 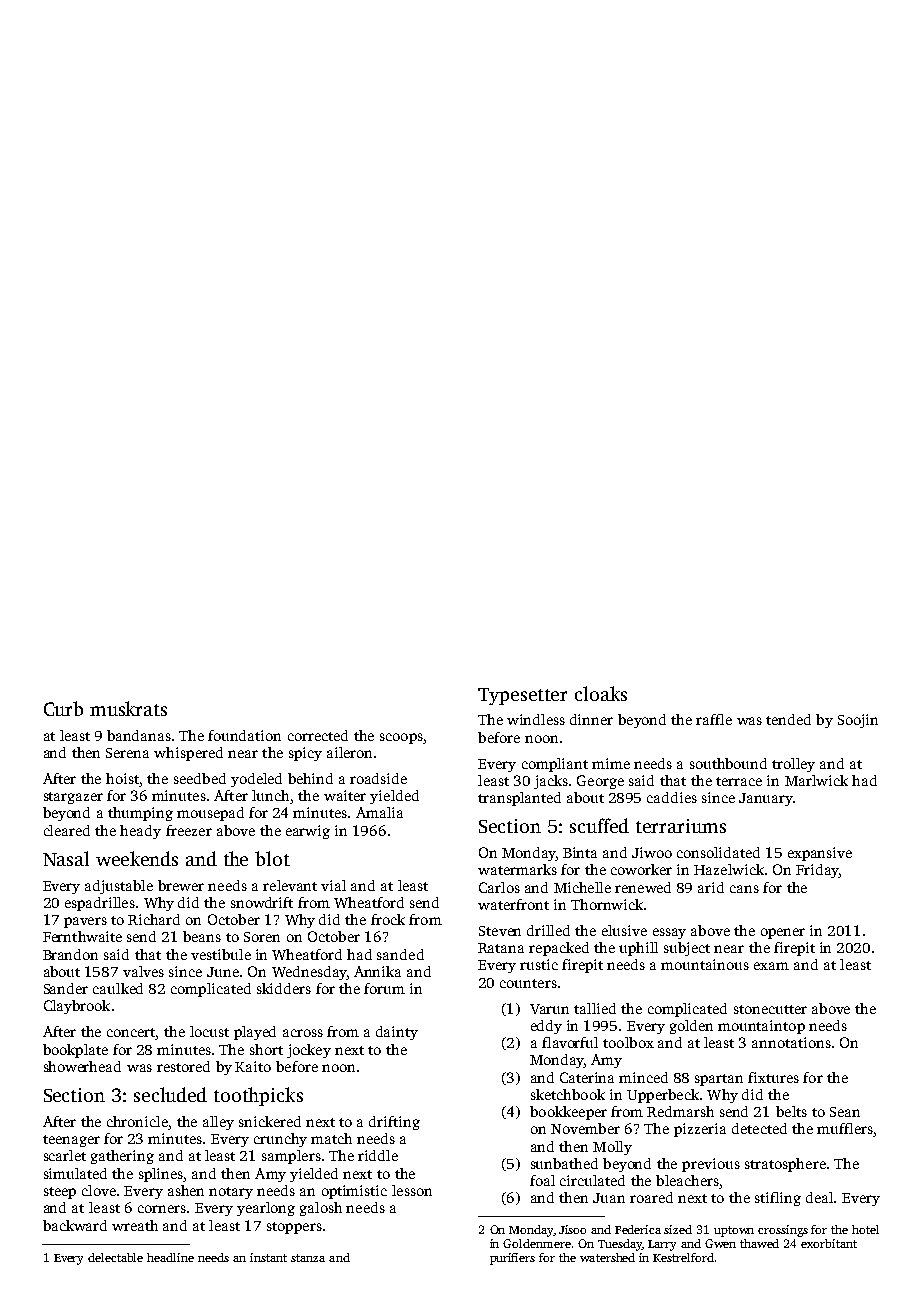 What do you see at coordinates (131, 1034) in the image?
I see `concert` at bounding box center [131, 1034].
